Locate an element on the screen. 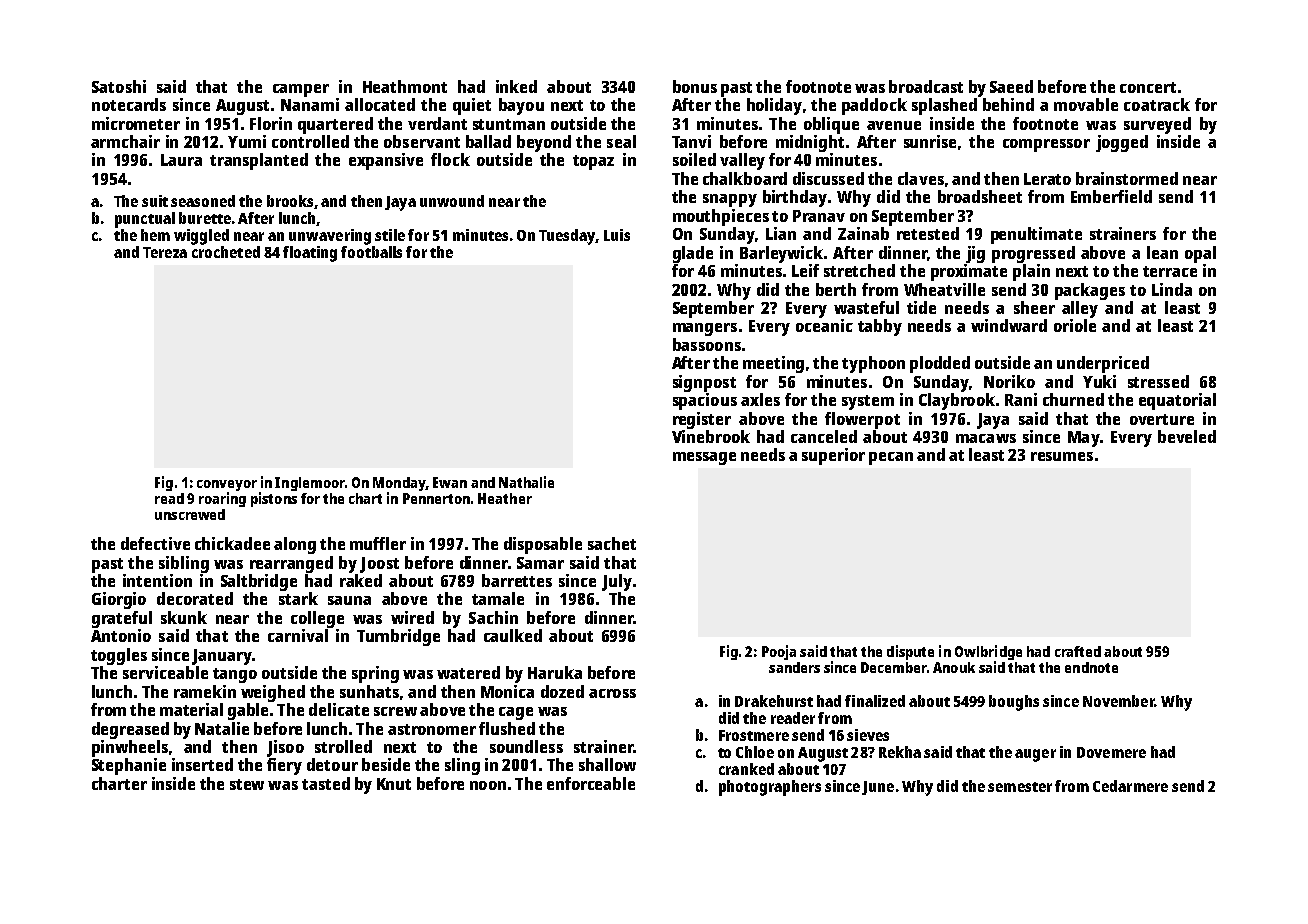 The height and width of the screenshot is (924, 1308). July is located at coordinates (617, 582).
